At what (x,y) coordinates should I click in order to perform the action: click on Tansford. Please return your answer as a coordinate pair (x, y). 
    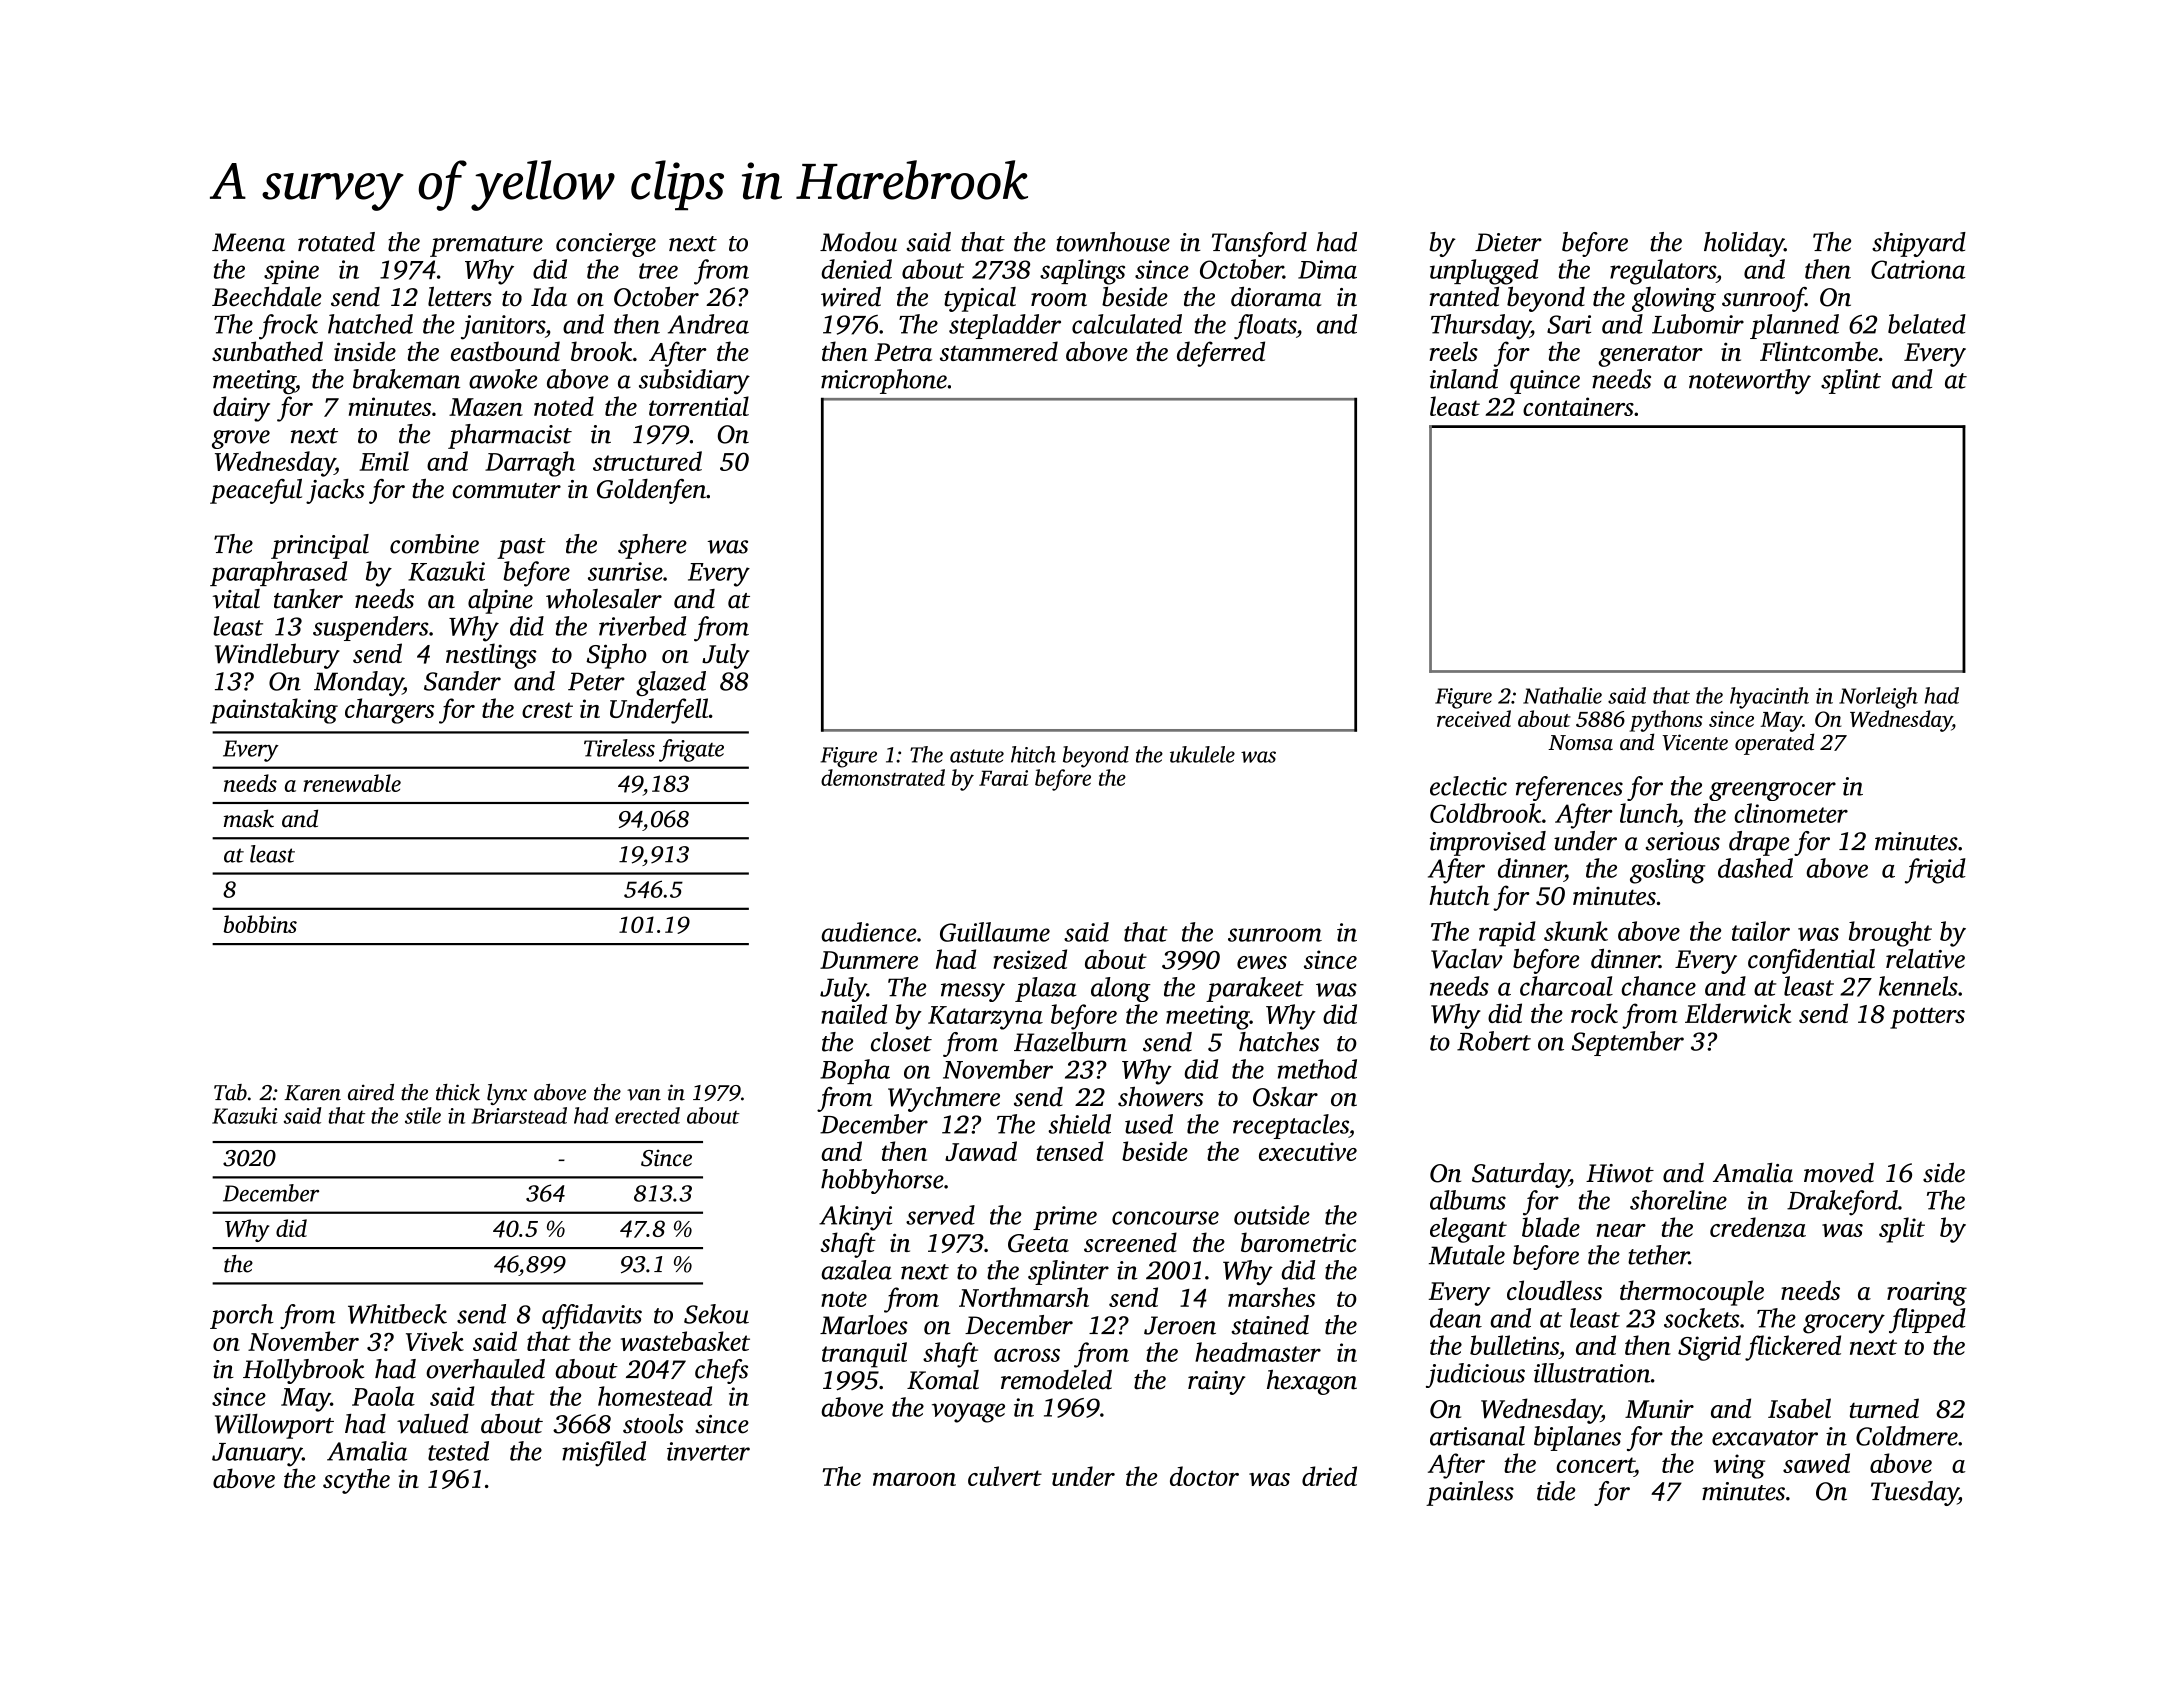
    Looking at the image, I should click on (1259, 244).
